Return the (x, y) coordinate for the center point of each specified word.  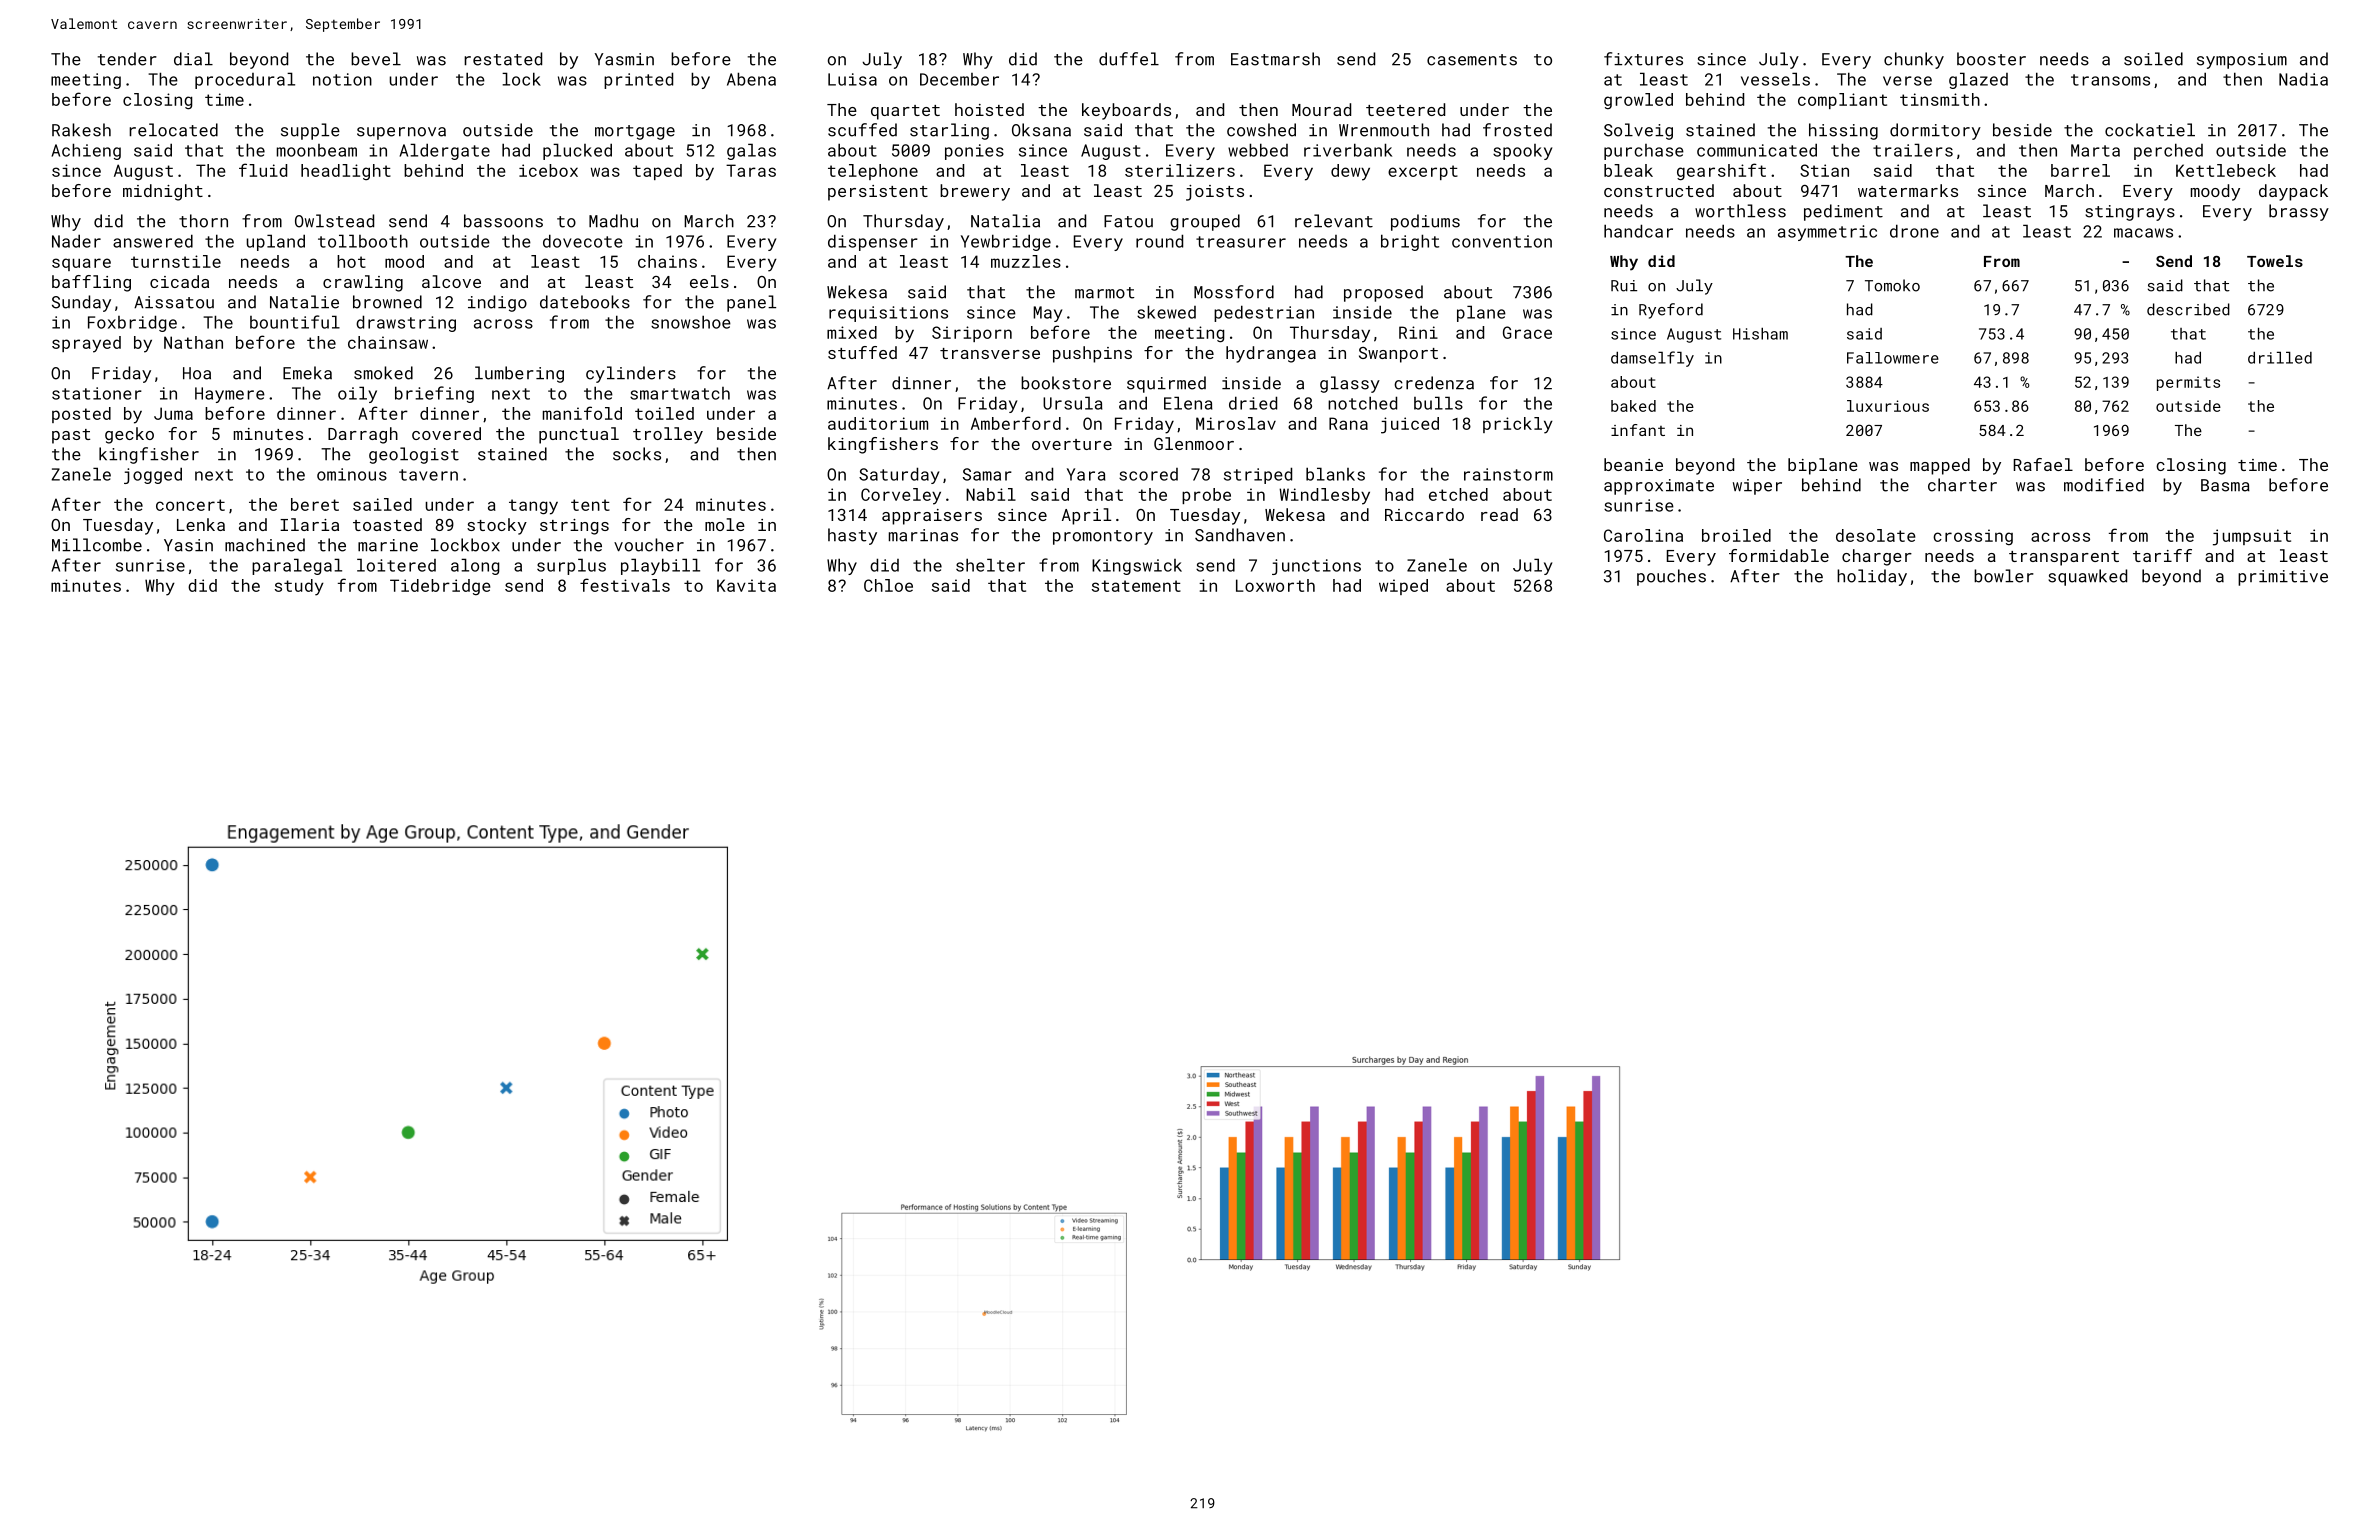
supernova (401, 133)
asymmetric (1827, 233)
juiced (1410, 425)
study (299, 587)
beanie (1633, 464)
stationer (97, 393)
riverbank (1348, 150)
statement (1136, 586)
